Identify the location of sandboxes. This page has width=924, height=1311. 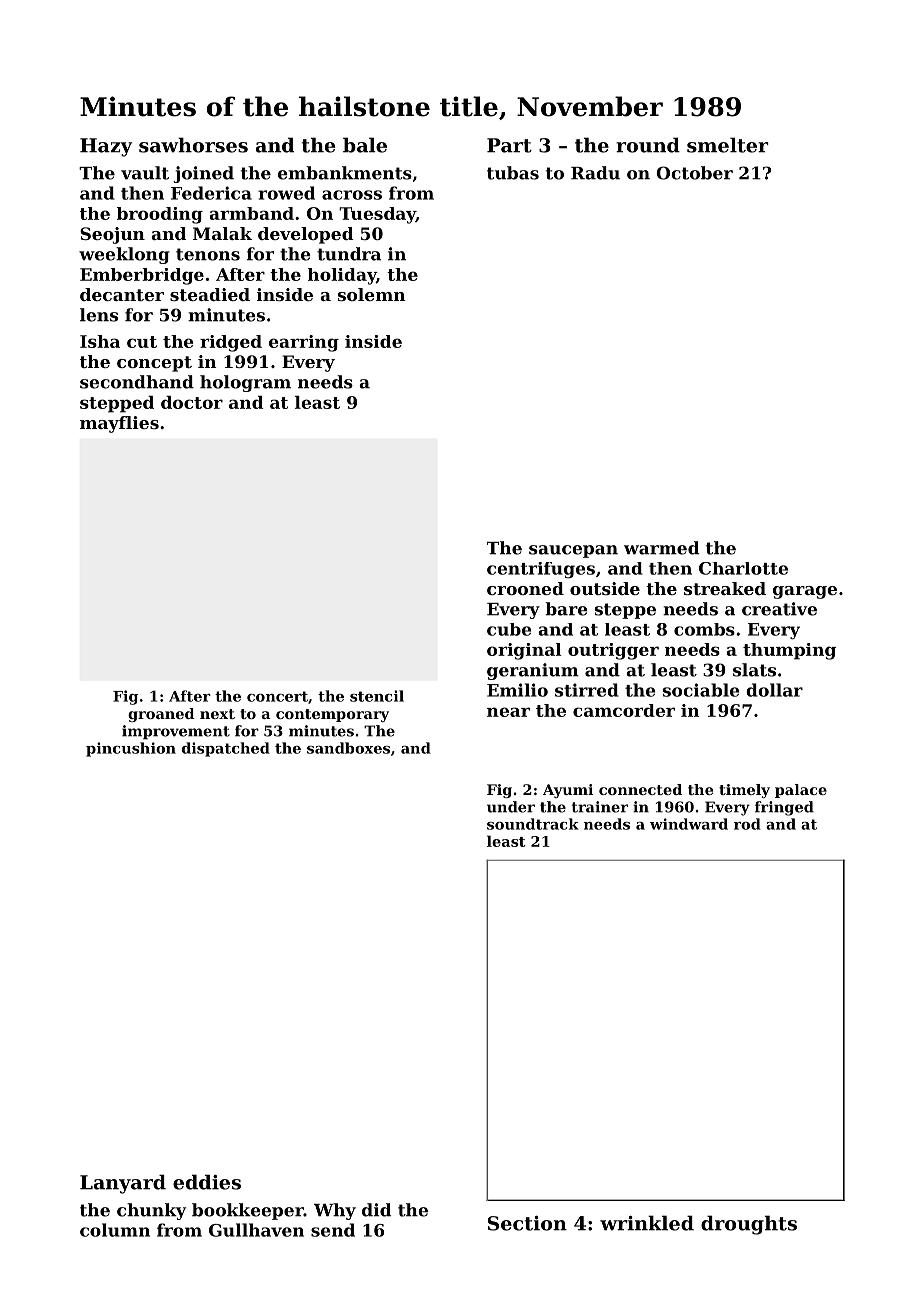
(348, 748).
